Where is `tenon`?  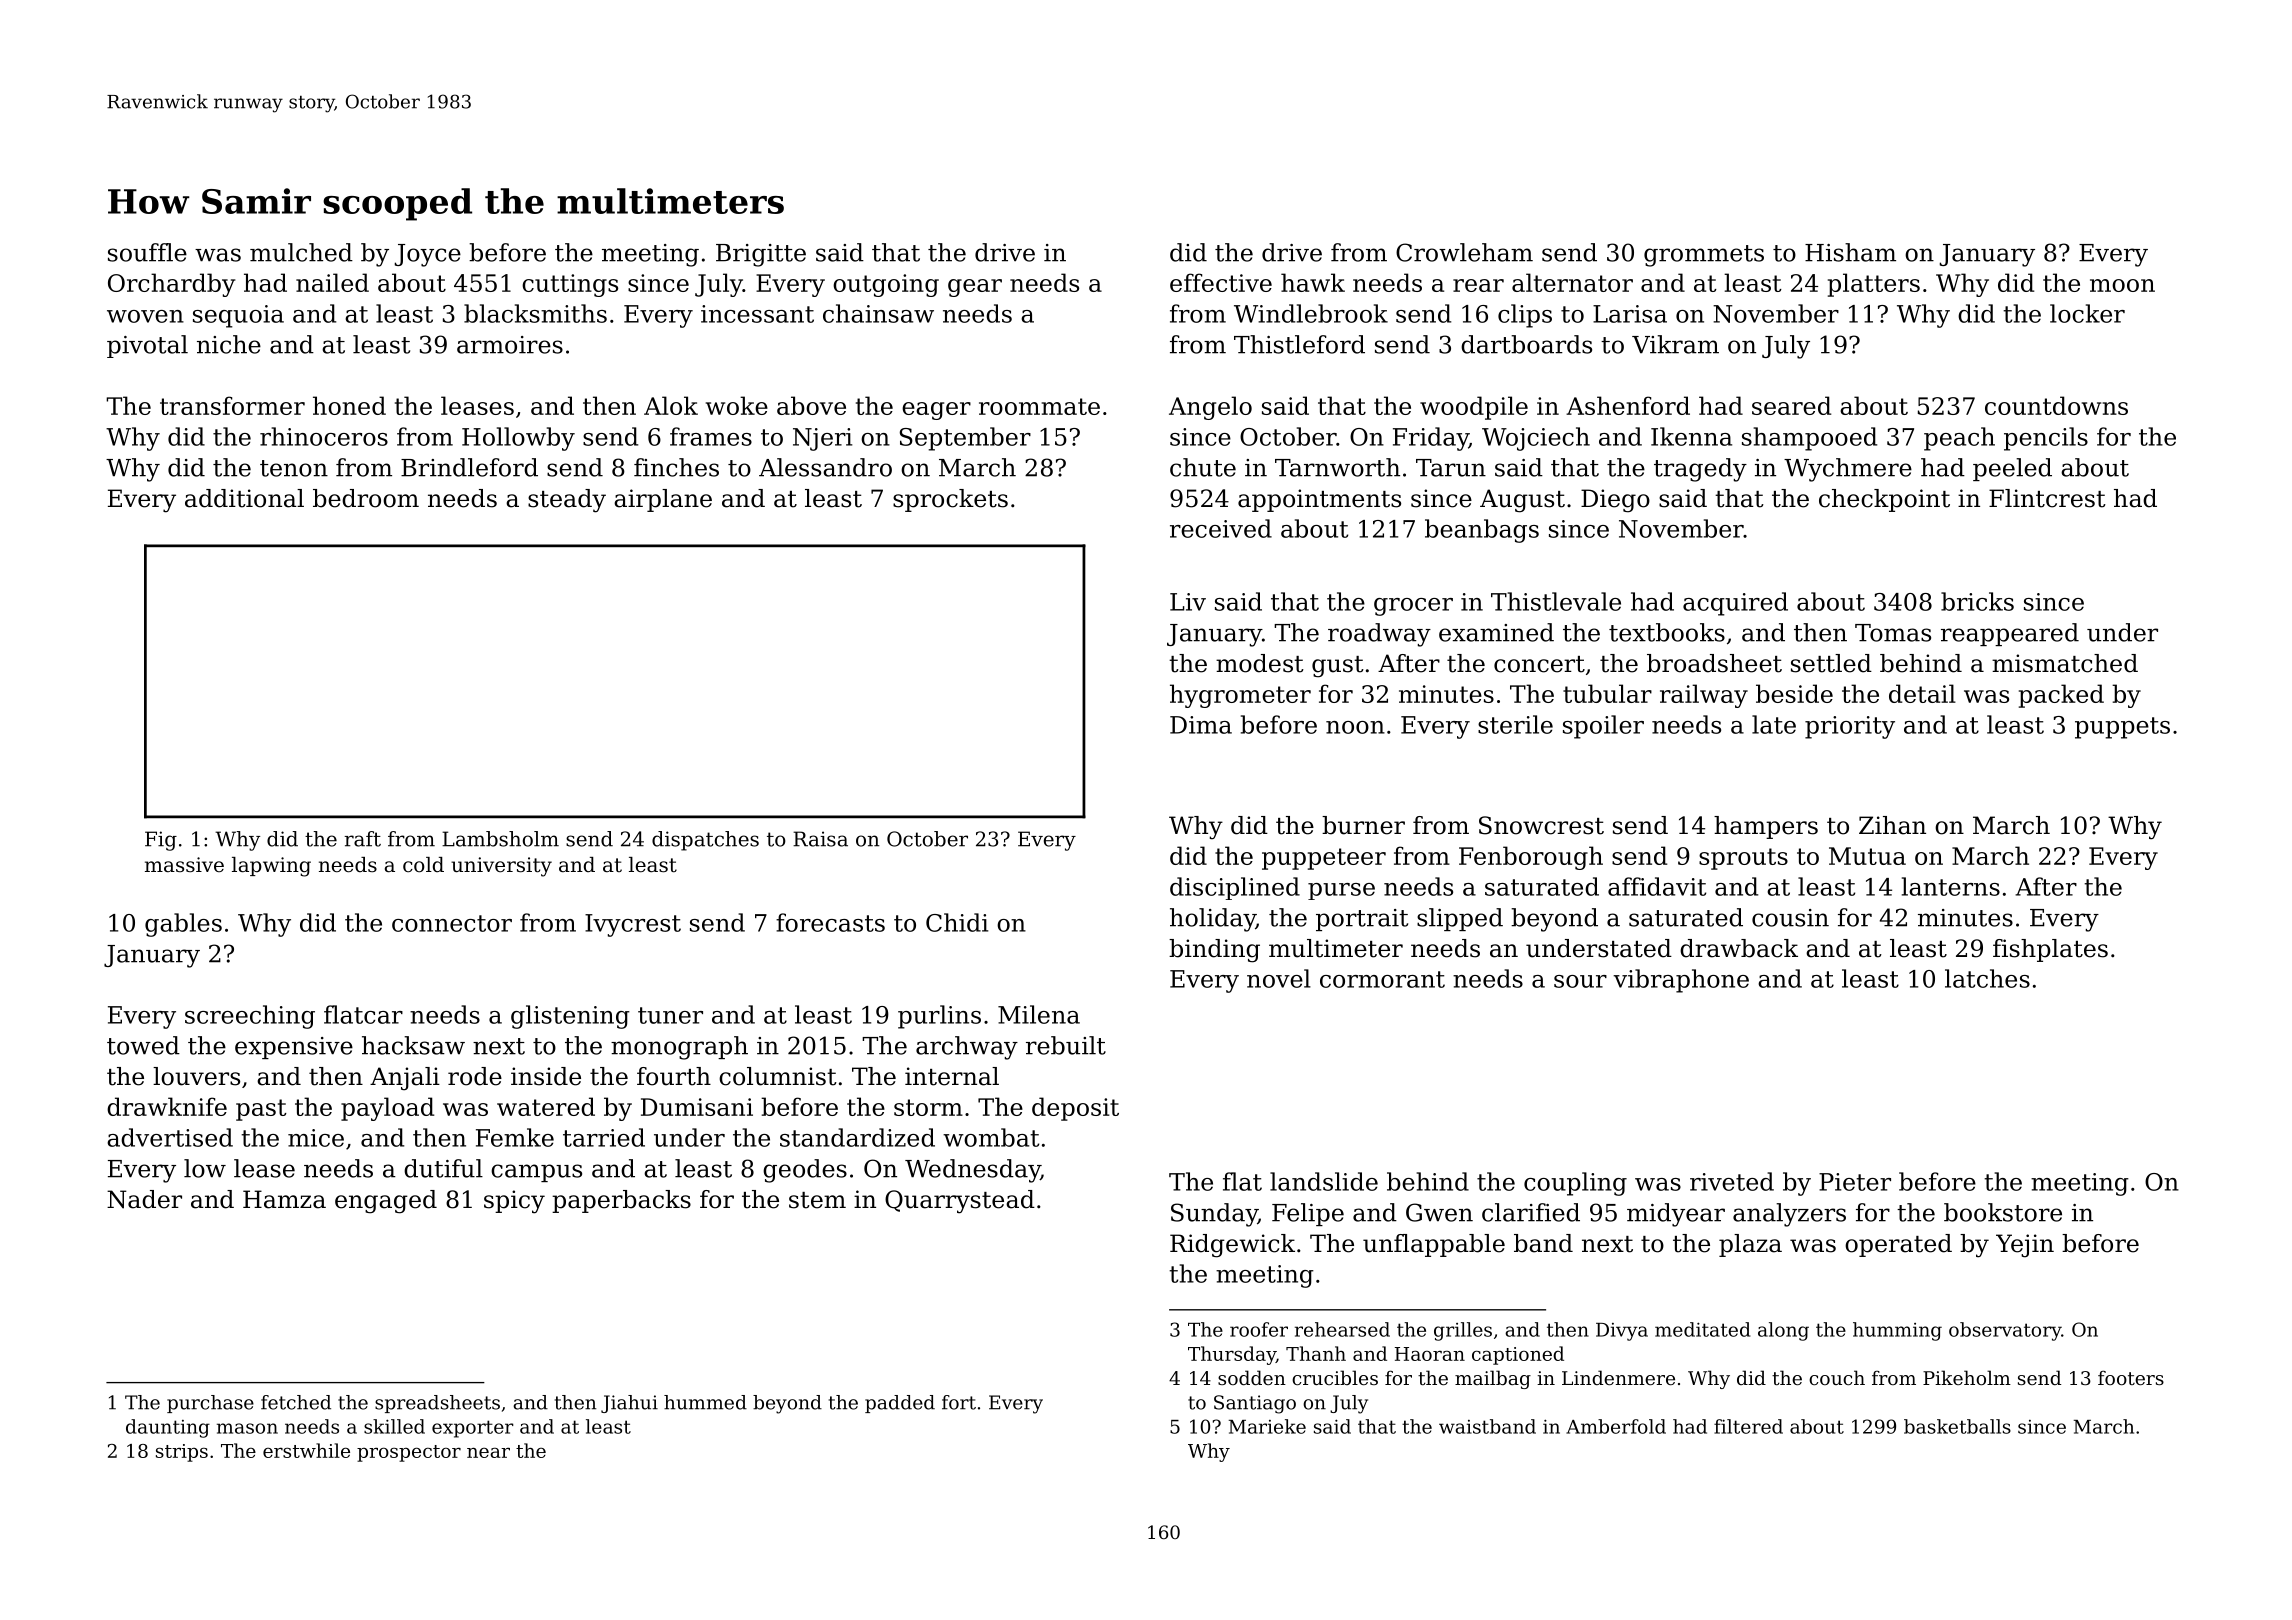
tenon is located at coordinates (294, 468).
